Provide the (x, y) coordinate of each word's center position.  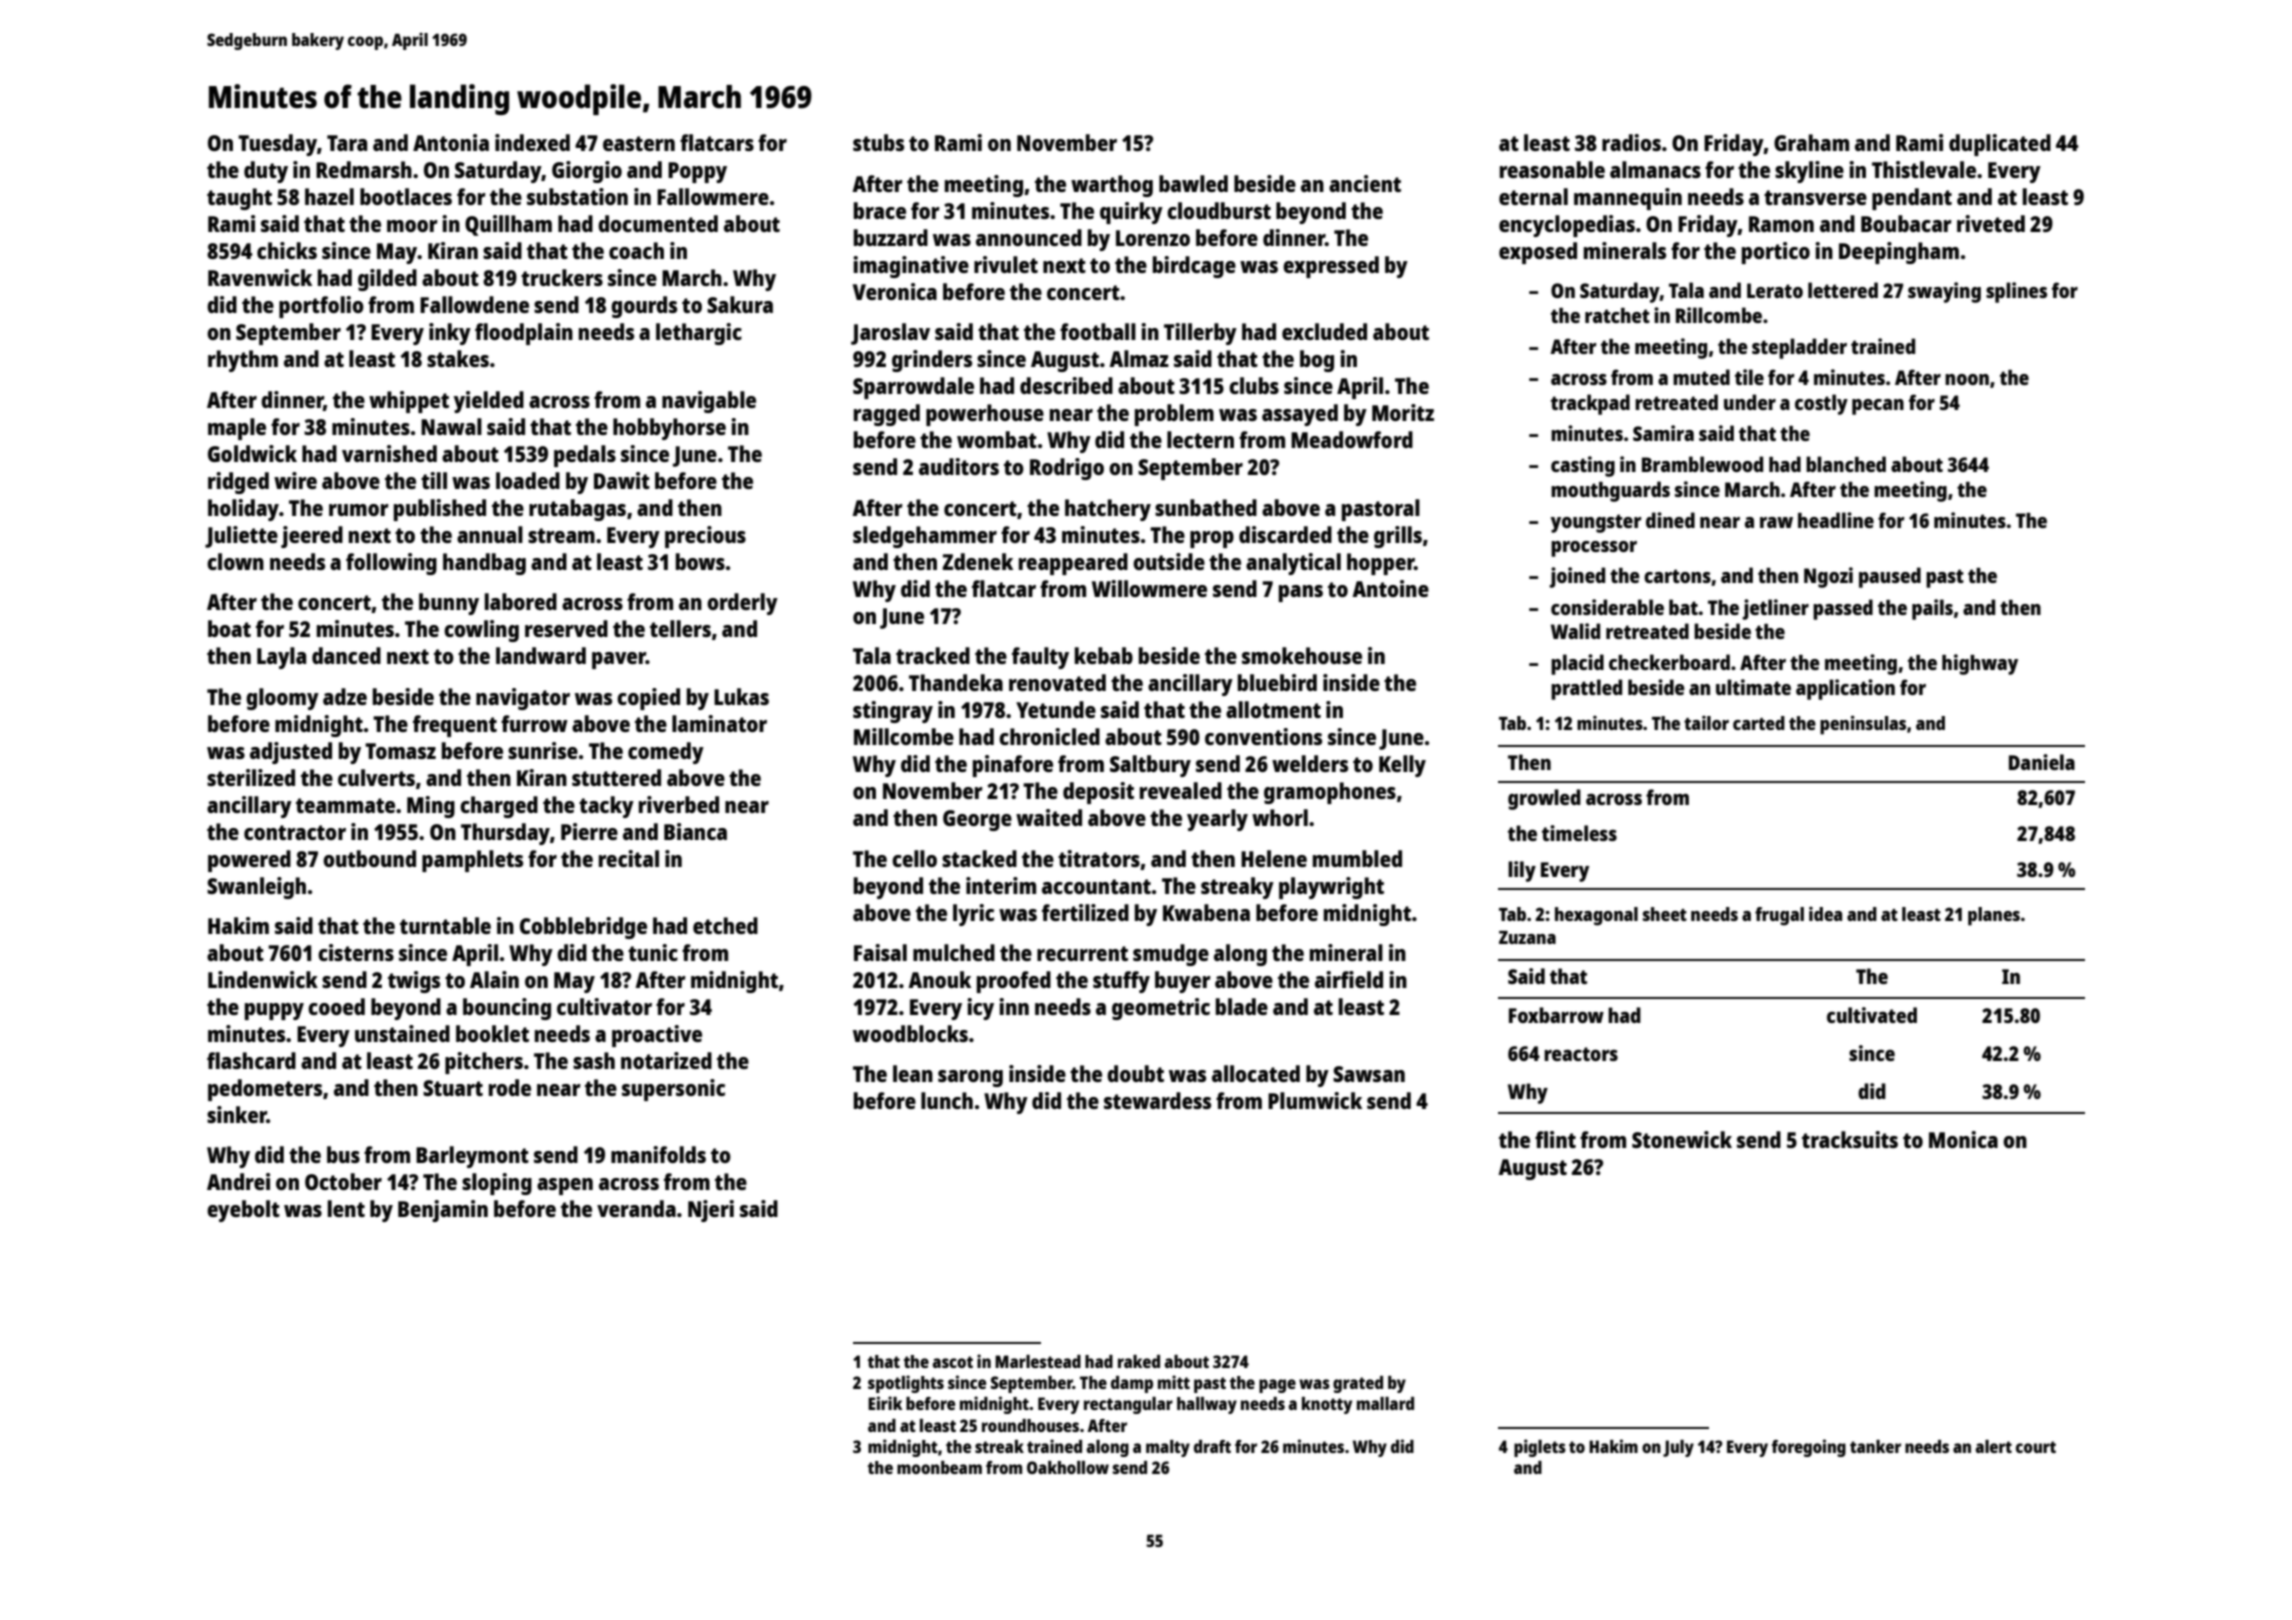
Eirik (885, 1403)
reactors (1581, 1054)
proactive (657, 1036)
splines (2016, 292)
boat (229, 628)
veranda (636, 1208)
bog (1317, 361)
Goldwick (252, 453)
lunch (947, 1100)
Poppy (697, 172)
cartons (1677, 576)
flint (1555, 1139)
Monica (1963, 1139)
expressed (1331, 267)
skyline (1809, 172)
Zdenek (977, 561)
